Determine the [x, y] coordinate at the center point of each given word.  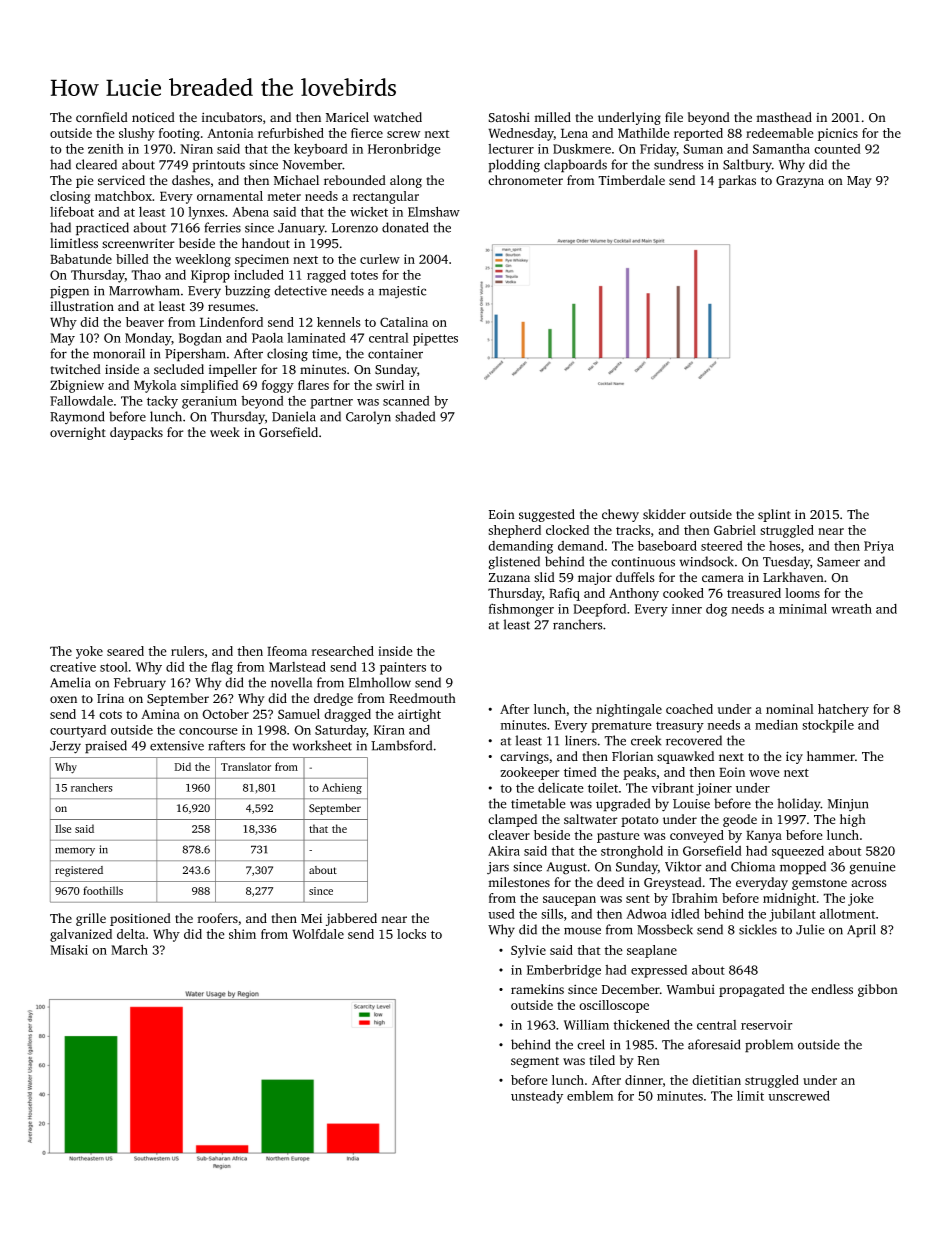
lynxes [206, 213]
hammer [831, 756]
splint [774, 515]
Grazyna [800, 182]
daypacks [136, 433]
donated [405, 227]
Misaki [69, 949]
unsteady [537, 1097]
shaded [415, 416]
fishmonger [521, 610]
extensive [177, 746]
